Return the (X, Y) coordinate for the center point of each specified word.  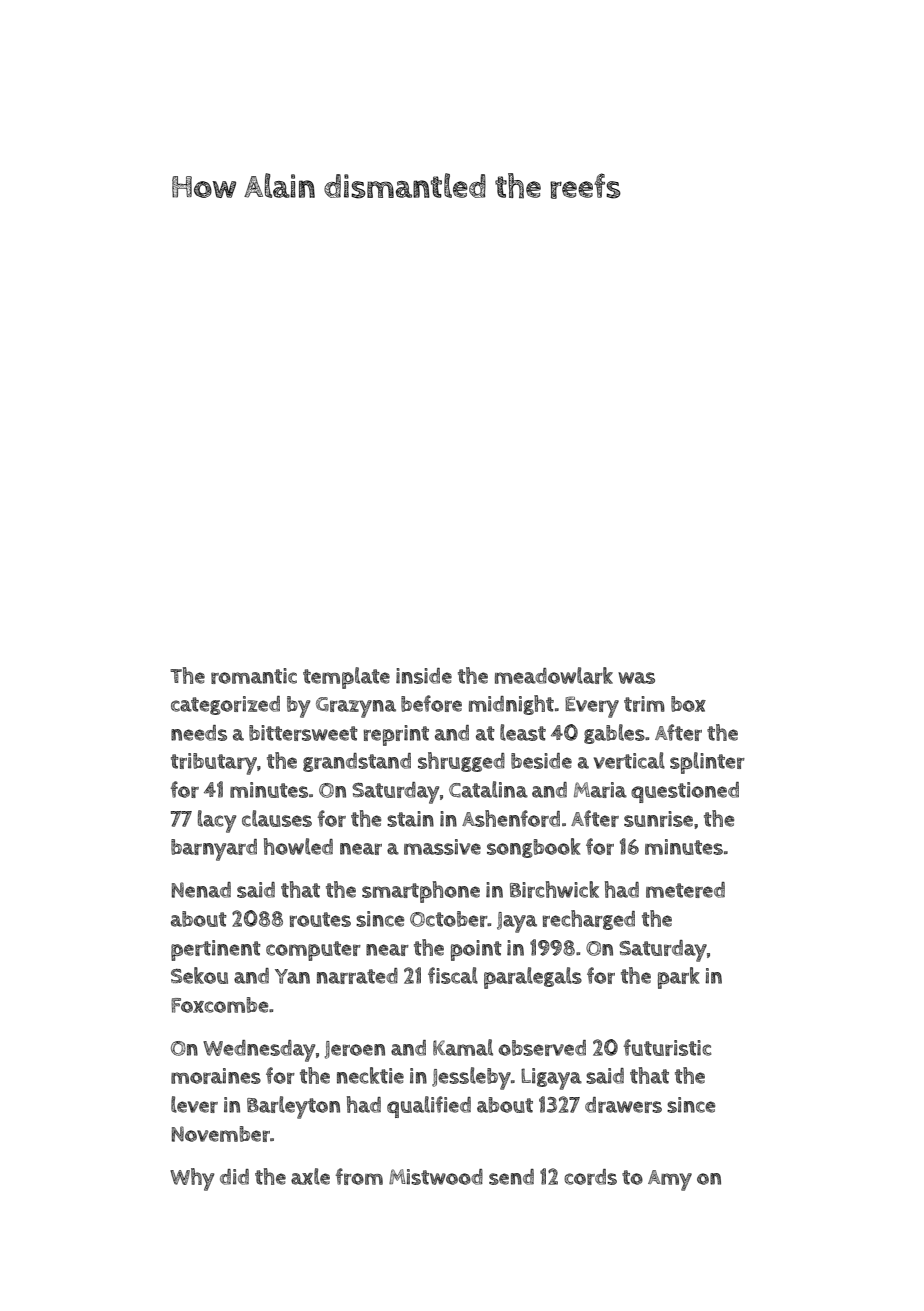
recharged (589, 920)
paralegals (533, 978)
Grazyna (356, 707)
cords (590, 1177)
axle (310, 1176)
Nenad (201, 890)
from (359, 1176)
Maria (600, 790)
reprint (396, 735)
